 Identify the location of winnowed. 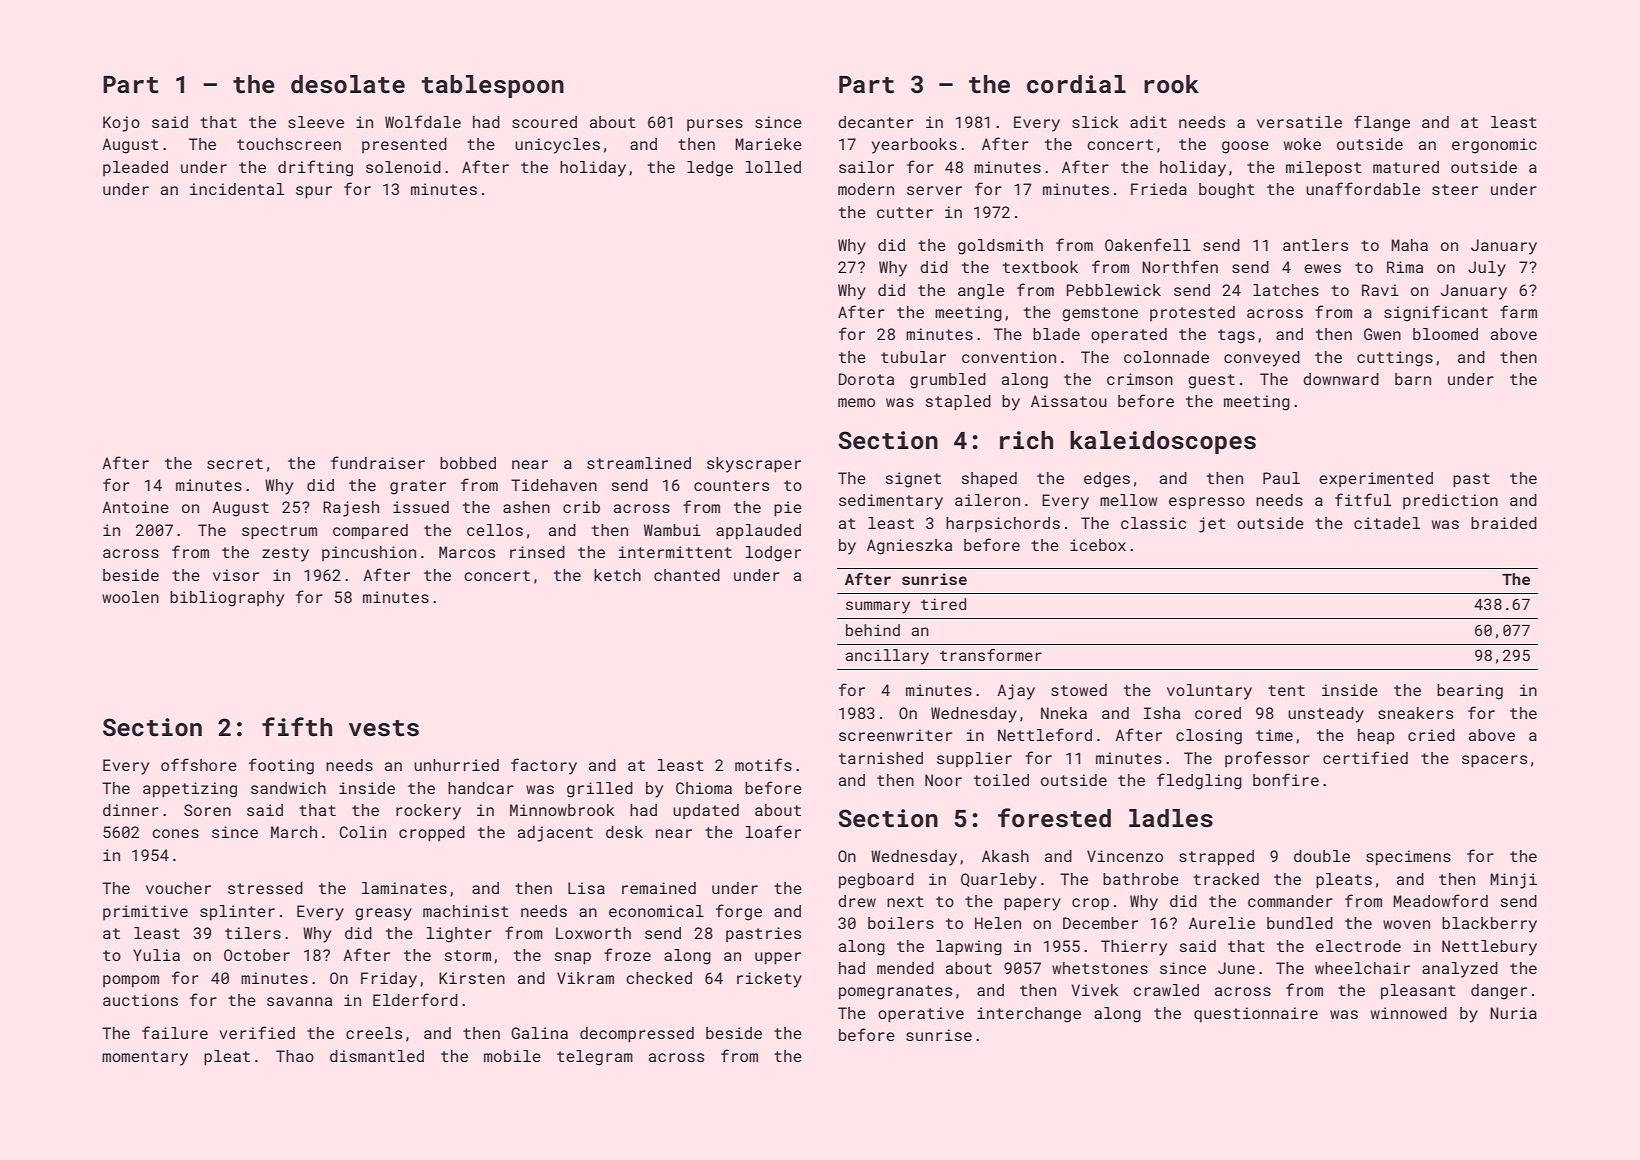
(1409, 1013).
